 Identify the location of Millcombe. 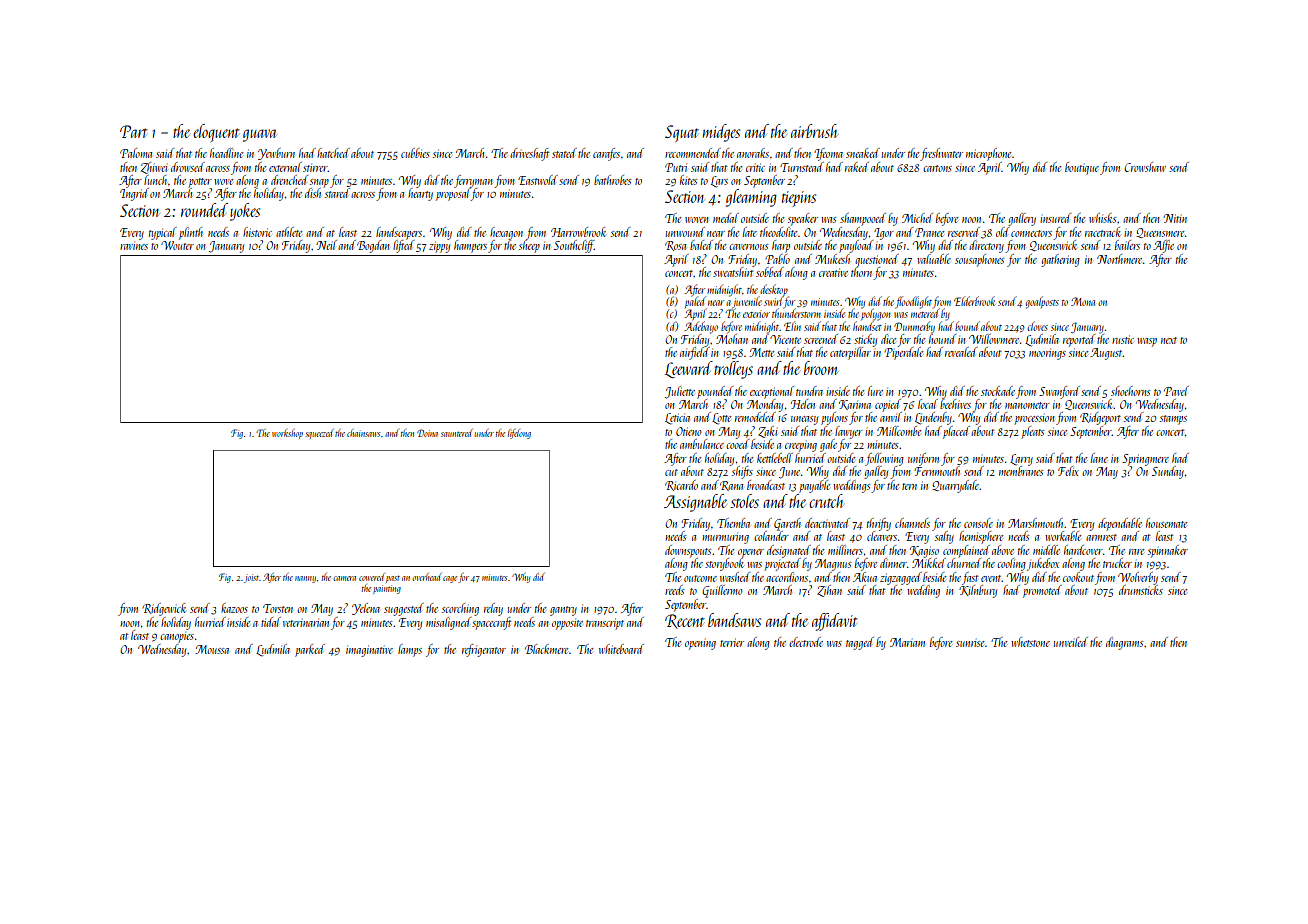
(899, 431).
